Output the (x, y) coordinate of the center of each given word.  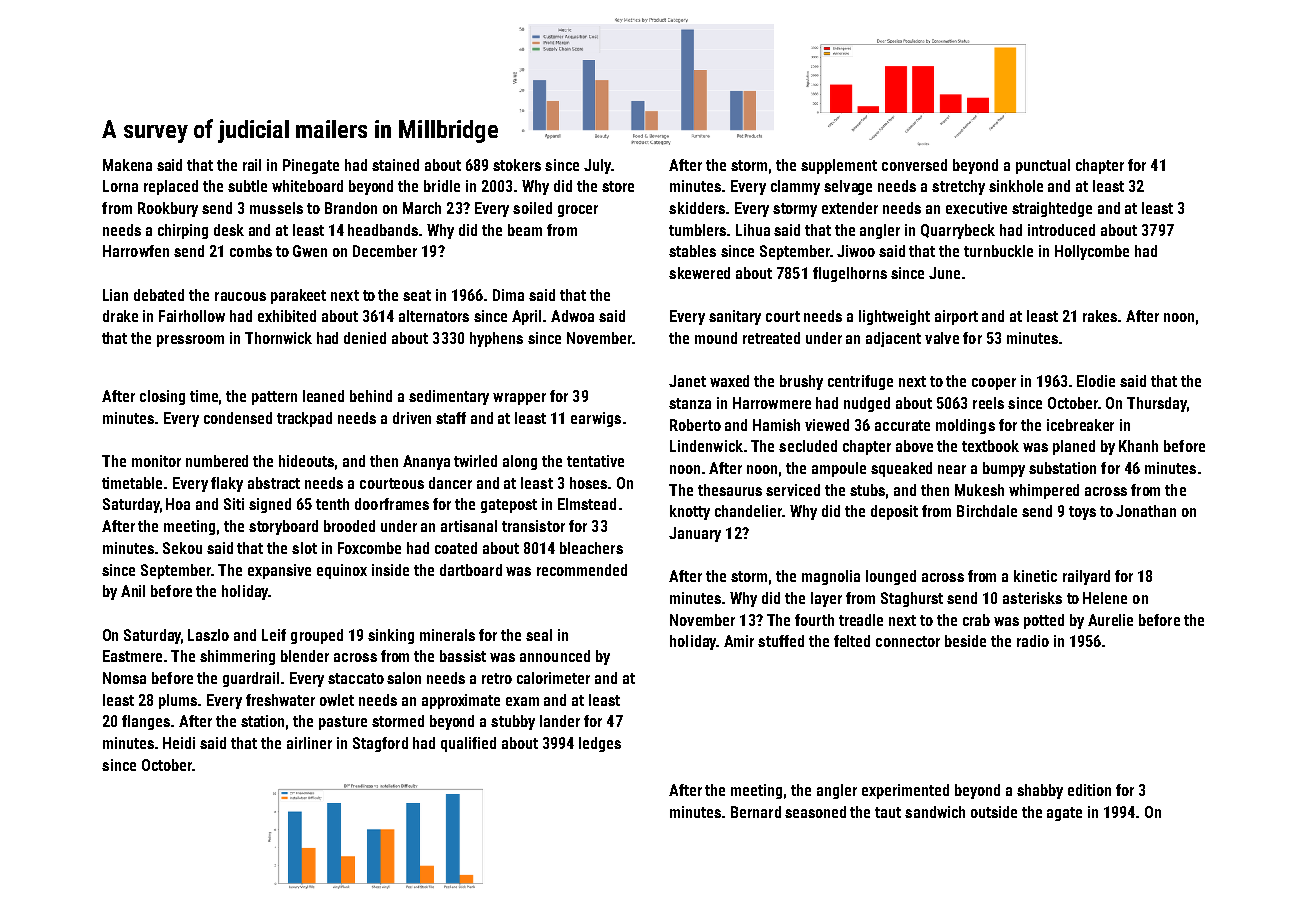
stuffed (781, 641)
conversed (914, 165)
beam (525, 230)
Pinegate (311, 166)
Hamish (776, 425)
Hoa (178, 504)
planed (1074, 447)
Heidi (179, 743)
